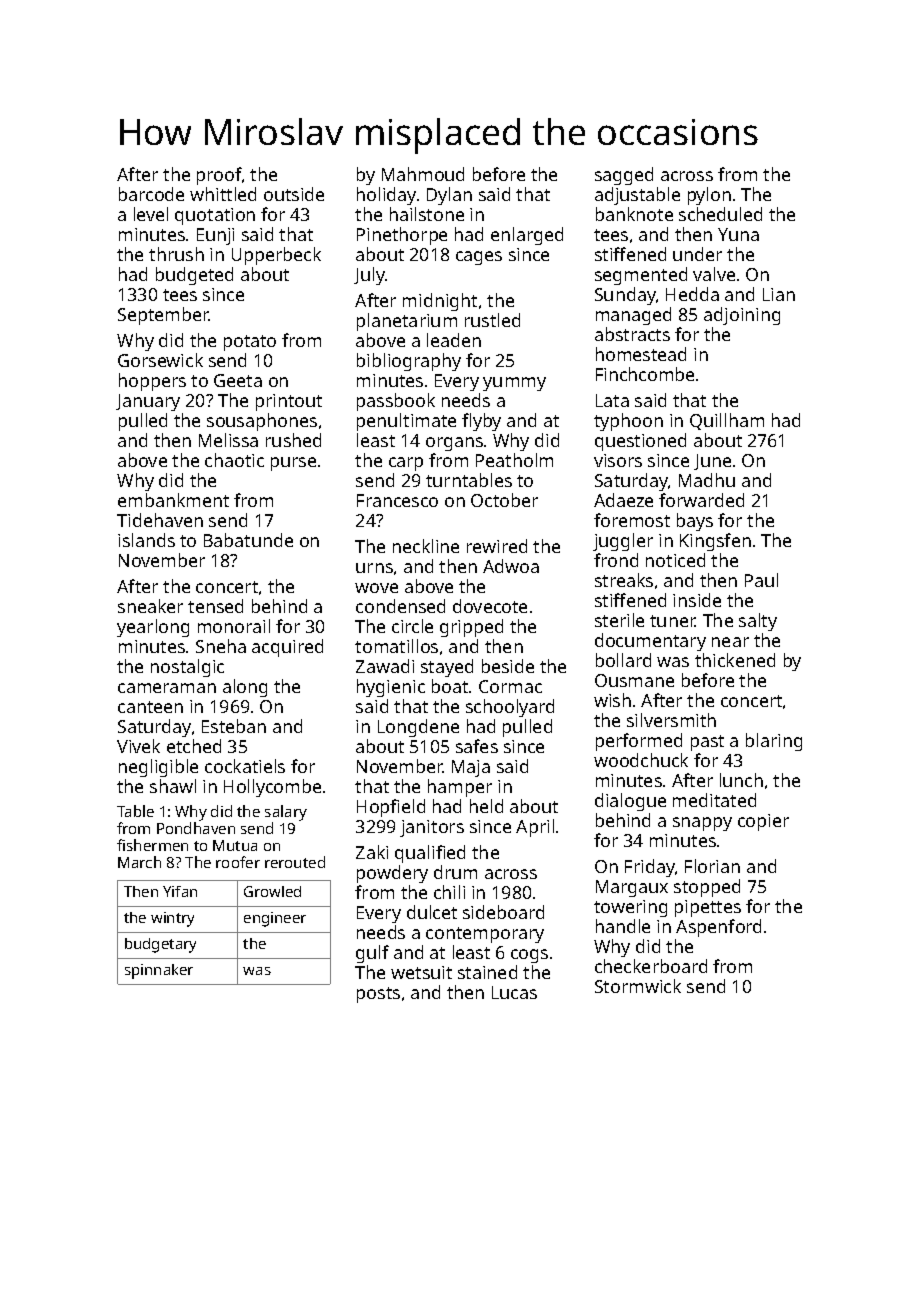 The height and width of the screenshot is (1308, 924). I want to click on copier, so click(763, 822).
